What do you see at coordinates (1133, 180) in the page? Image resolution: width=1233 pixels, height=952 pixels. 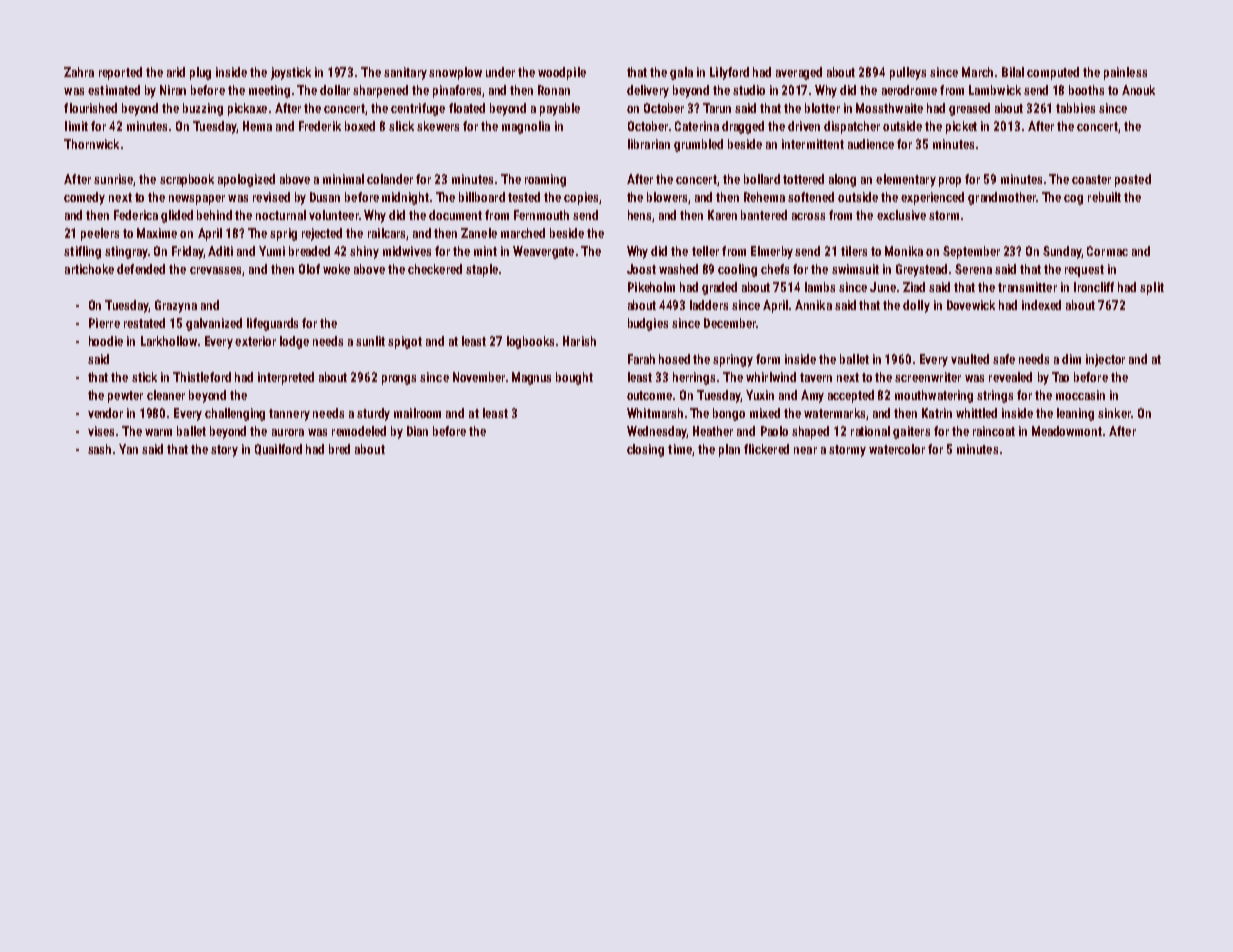 I see `posted` at bounding box center [1133, 180].
